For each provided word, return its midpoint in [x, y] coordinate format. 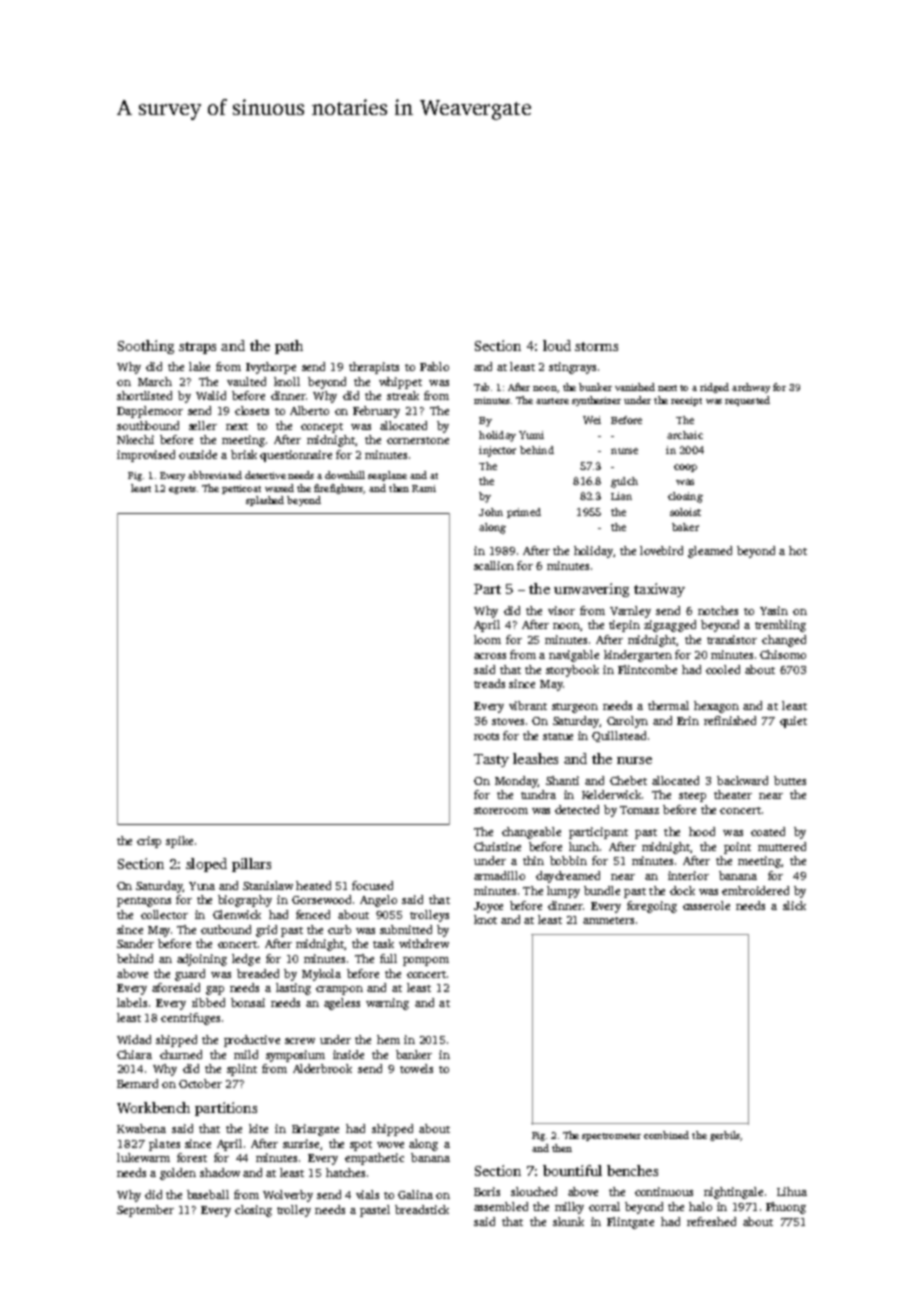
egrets [182, 490]
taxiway [659, 590]
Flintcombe [647, 669]
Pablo [434, 366]
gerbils [725, 1136]
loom [487, 639]
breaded [258, 973]
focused [372, 885]
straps [197, 348]
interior [688, 875]
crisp [149, 842]
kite [258, 1128]
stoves [508, 721]
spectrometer [611, 1137]
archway [751, 388]
